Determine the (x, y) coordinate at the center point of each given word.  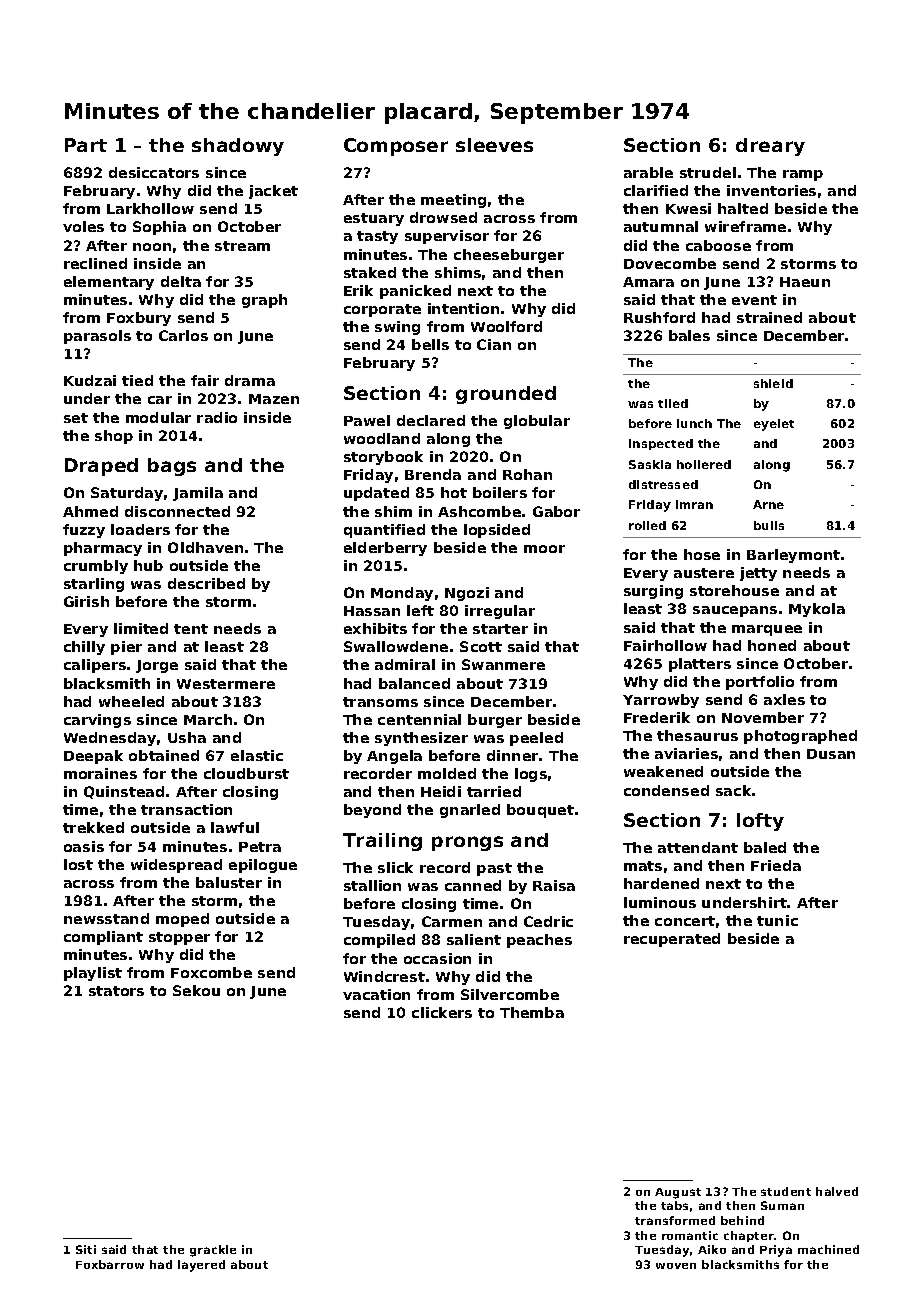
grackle (213, 1251)
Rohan (527, 474)
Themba (532, 1012)
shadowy (238, 147)
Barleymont (793, 556)
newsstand (106, 918)
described (206, 583)
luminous (660, 902)
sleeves (494, 145)
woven (676, 1266)
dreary (770, 147)
